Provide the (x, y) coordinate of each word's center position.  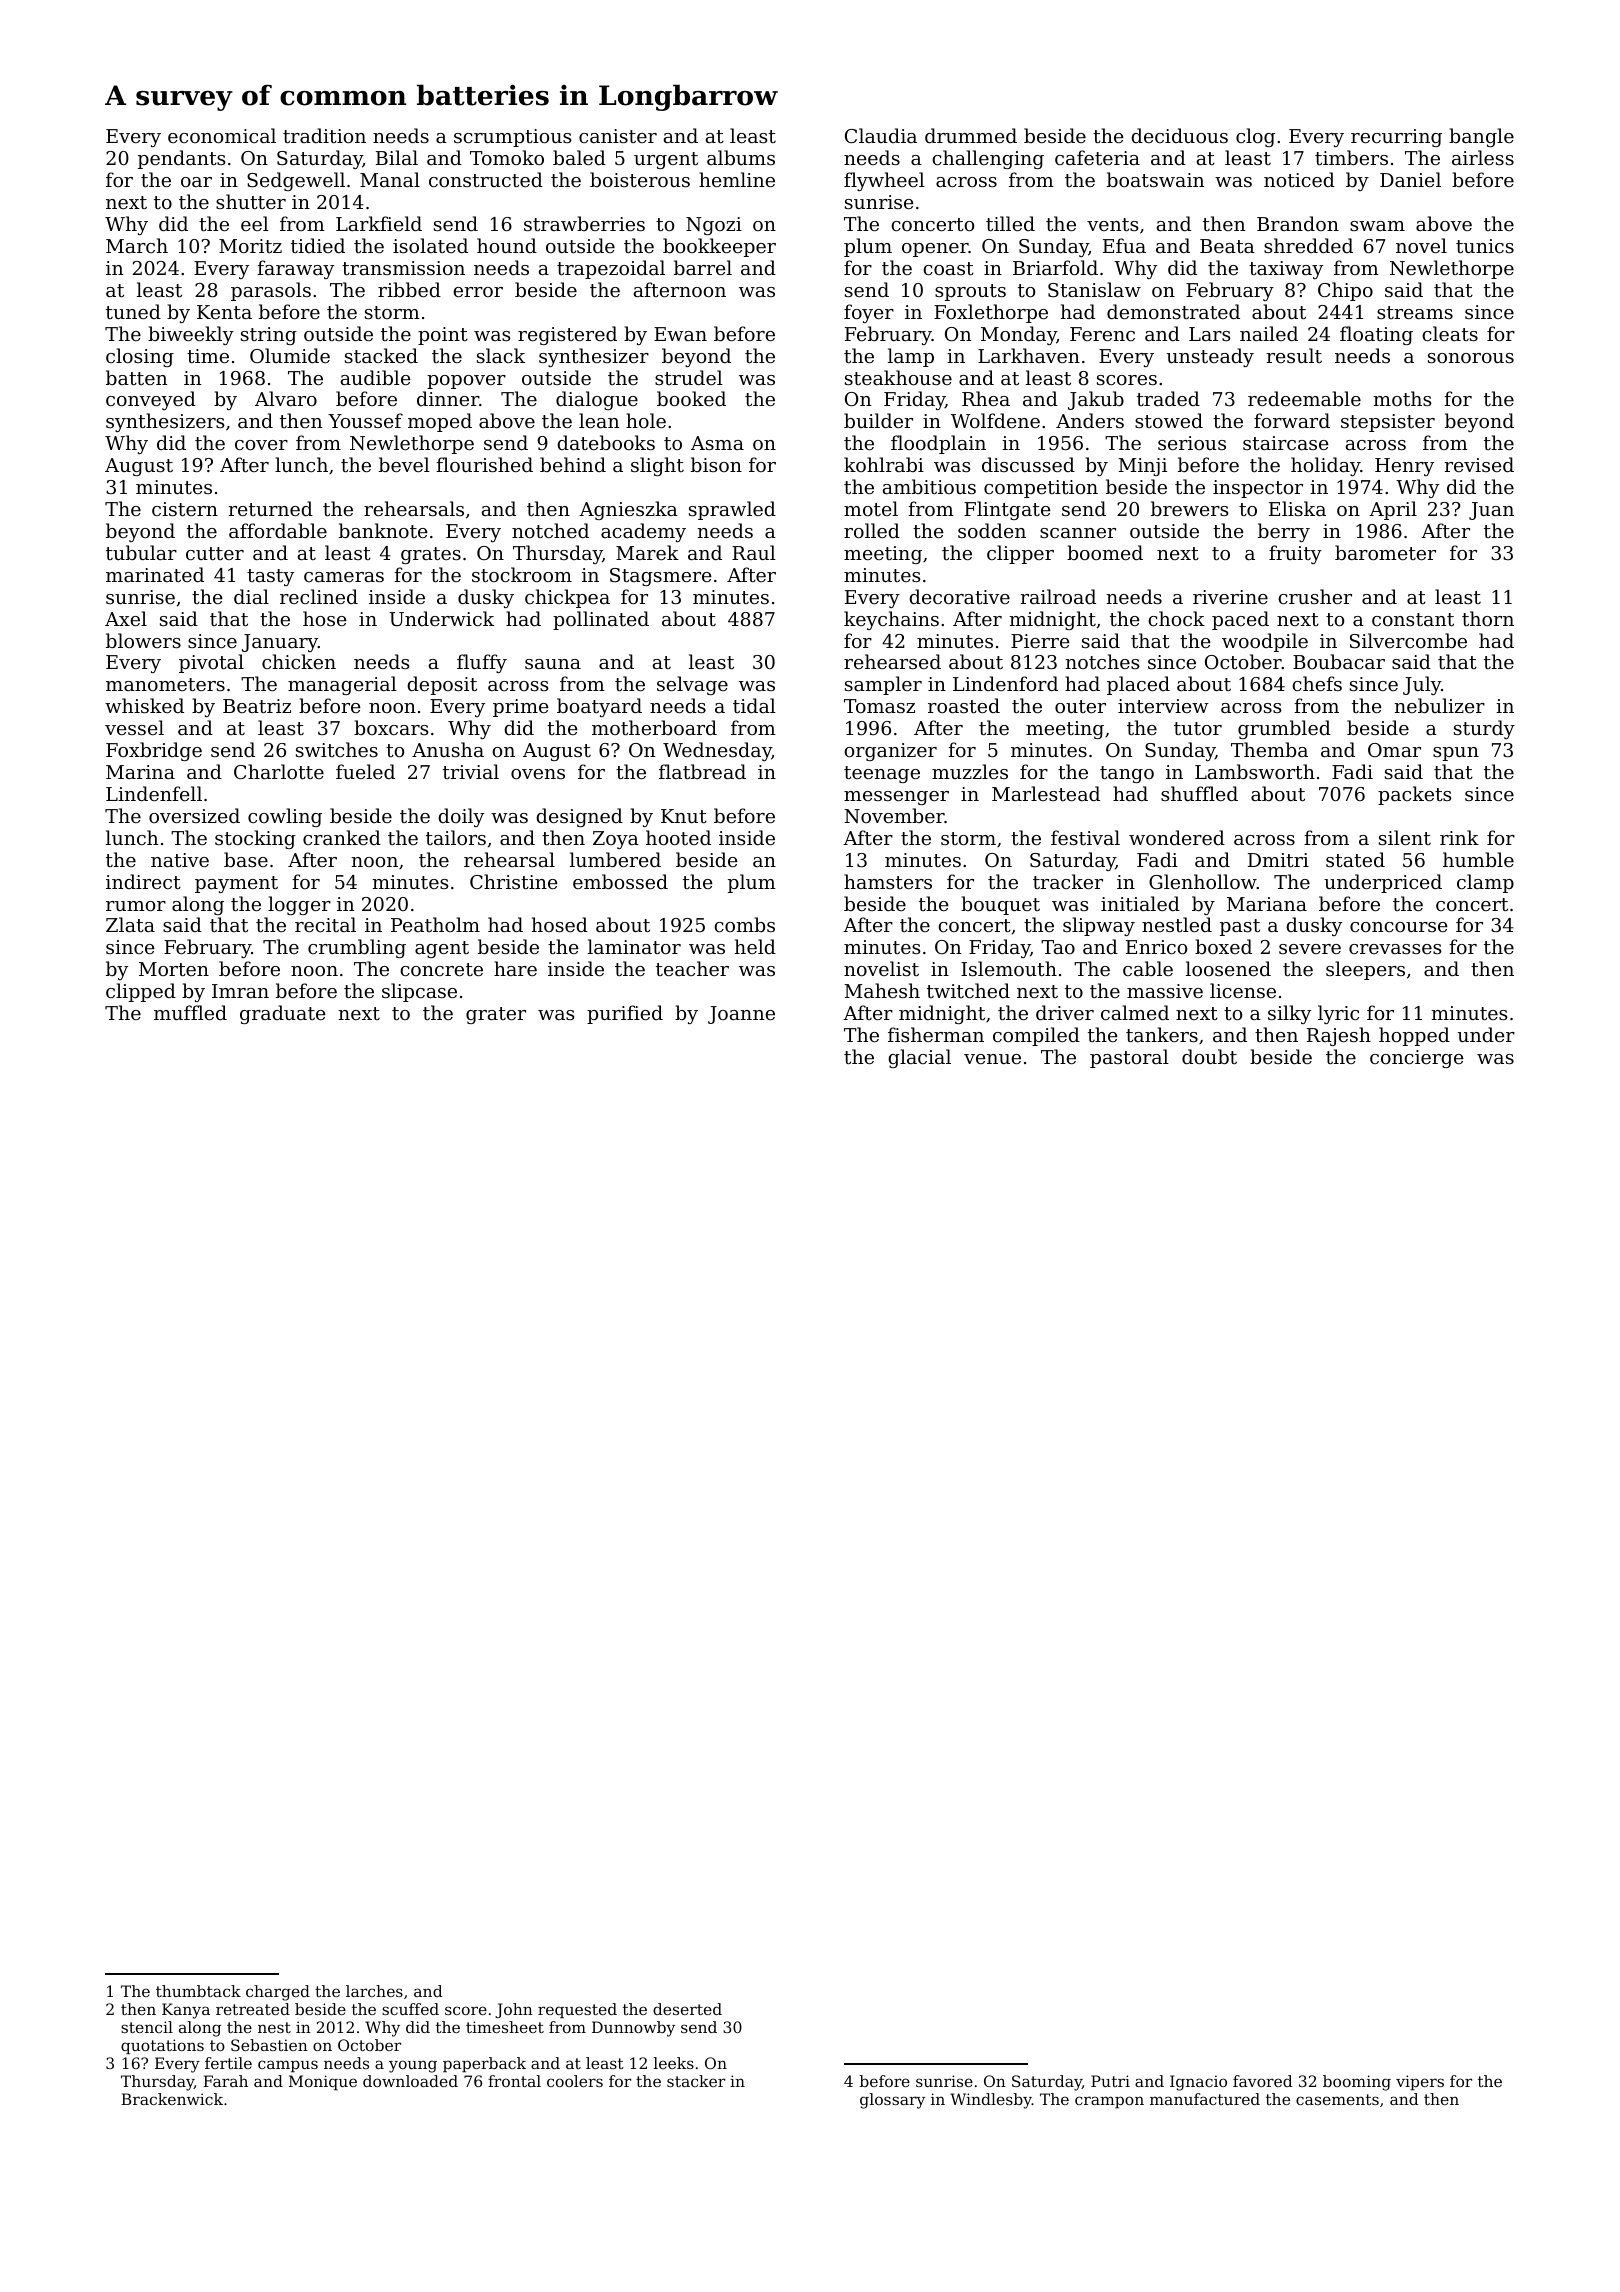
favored (1262, 2081)
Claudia (881, 135)
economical (222, 135)
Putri (1110, 2081)
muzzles (970, 771)
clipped (141, 992)
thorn (1488, 618)
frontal (514, 2081)
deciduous (1179, 135)
